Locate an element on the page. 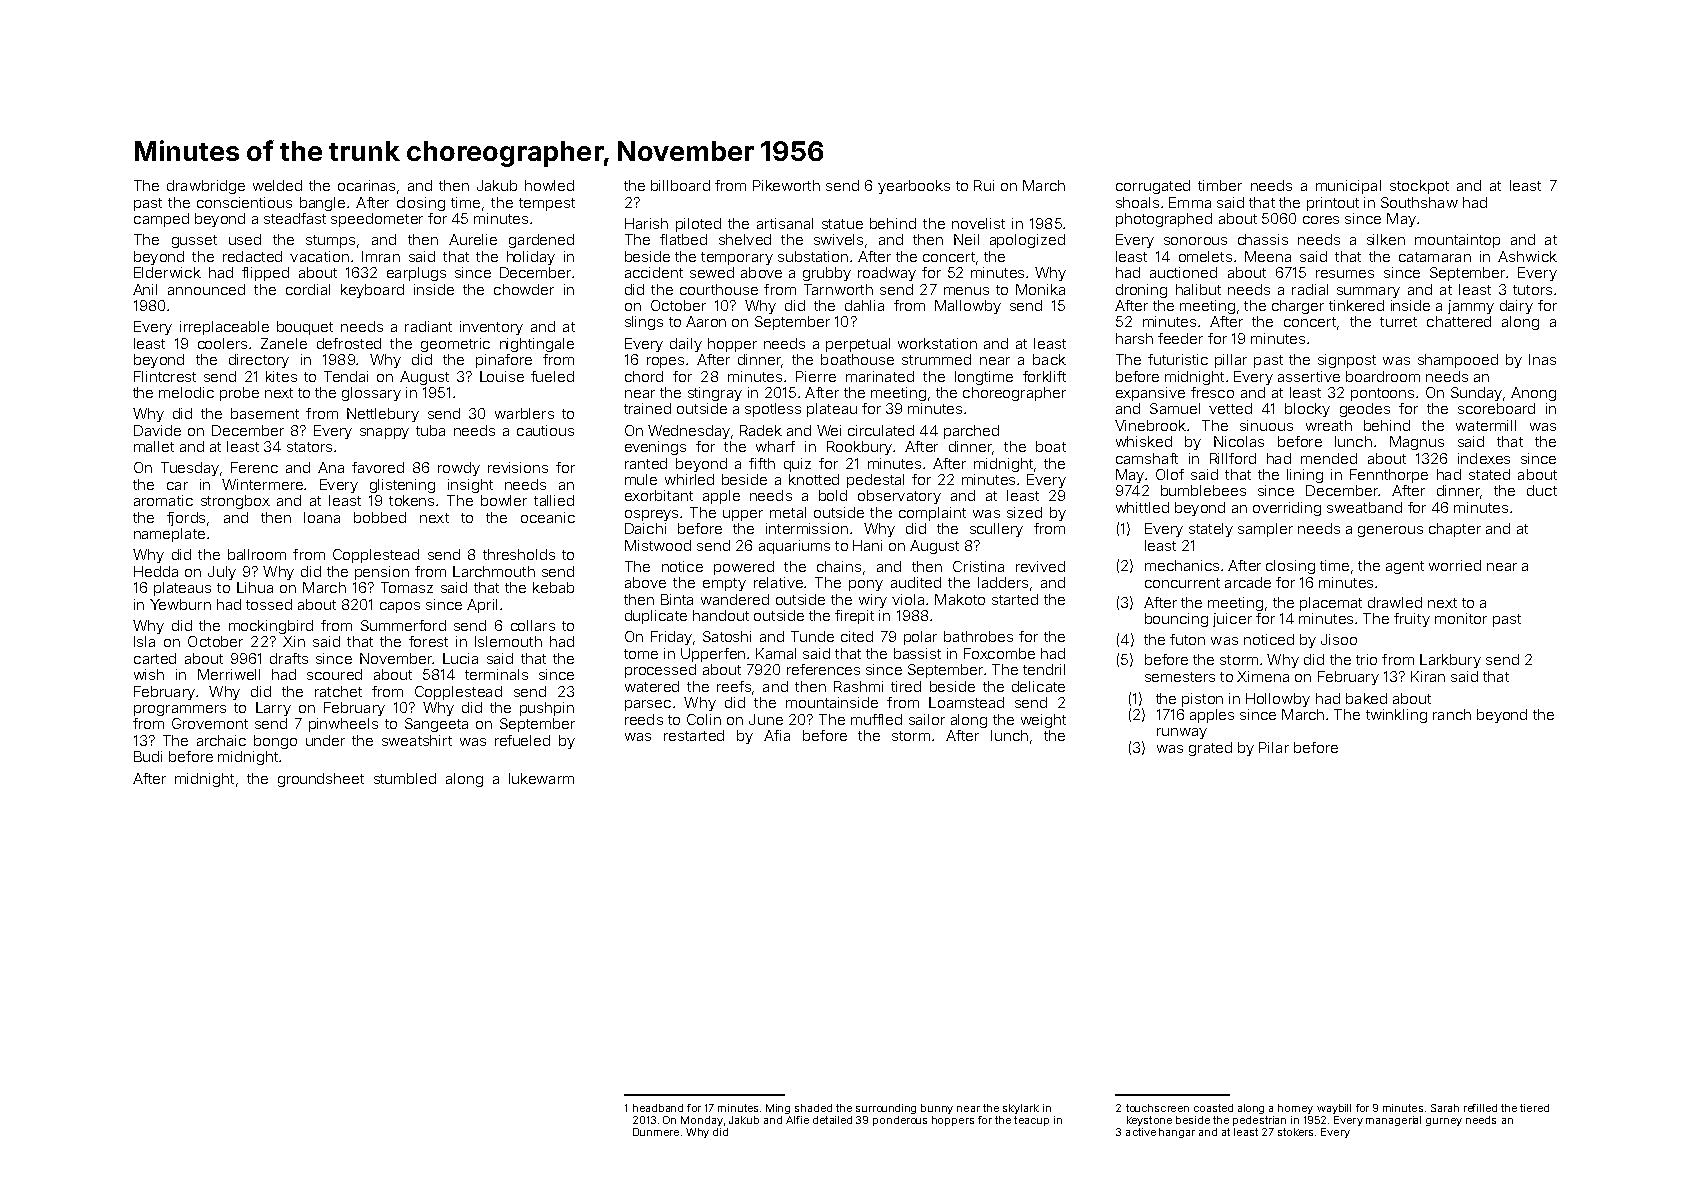 This page has width=1690, height=1195. jammy is located at coordinates (1471, 307).
